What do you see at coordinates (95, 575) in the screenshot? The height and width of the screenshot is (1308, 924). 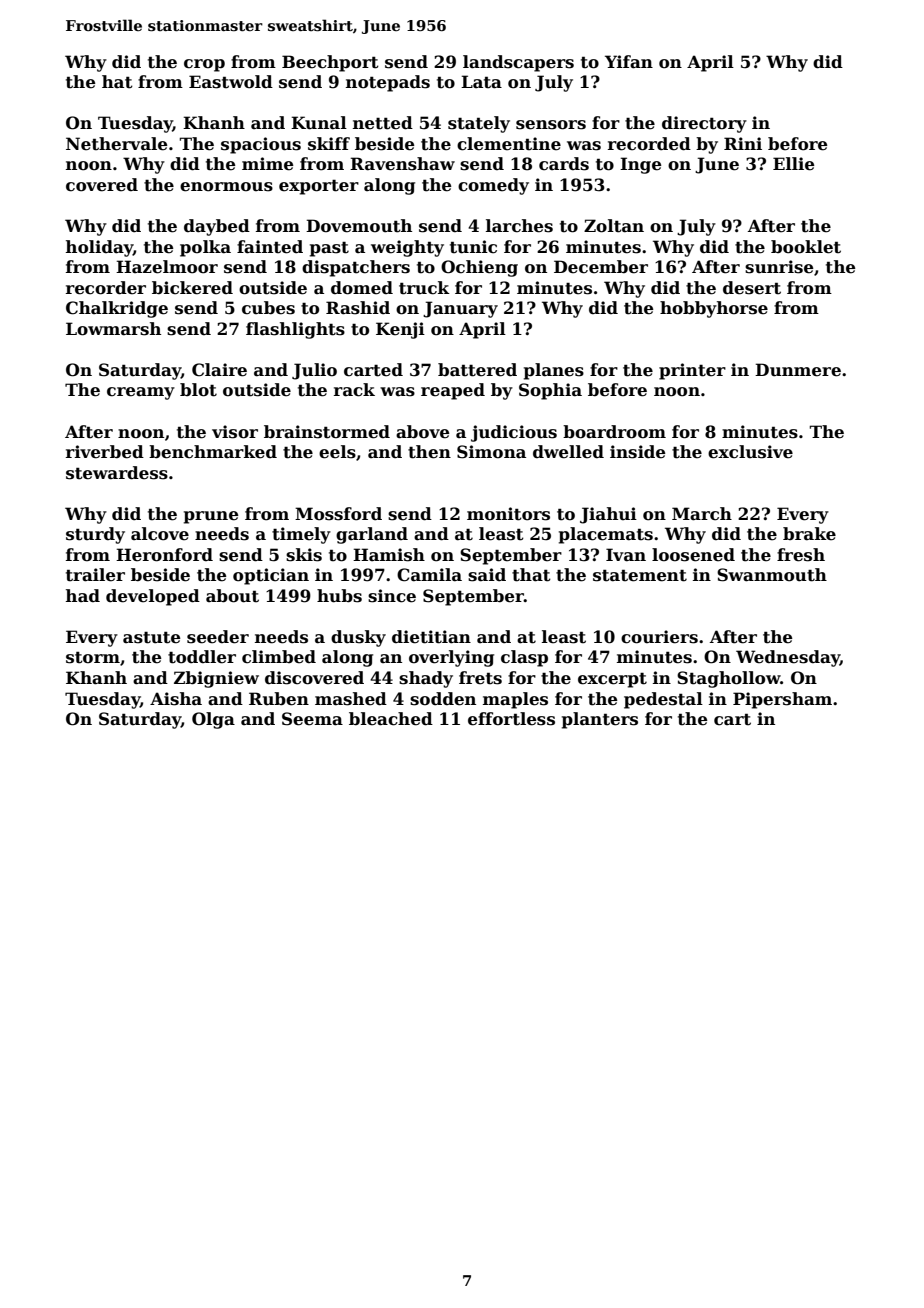 I see `trailer` at bounding box center [95, 575].
